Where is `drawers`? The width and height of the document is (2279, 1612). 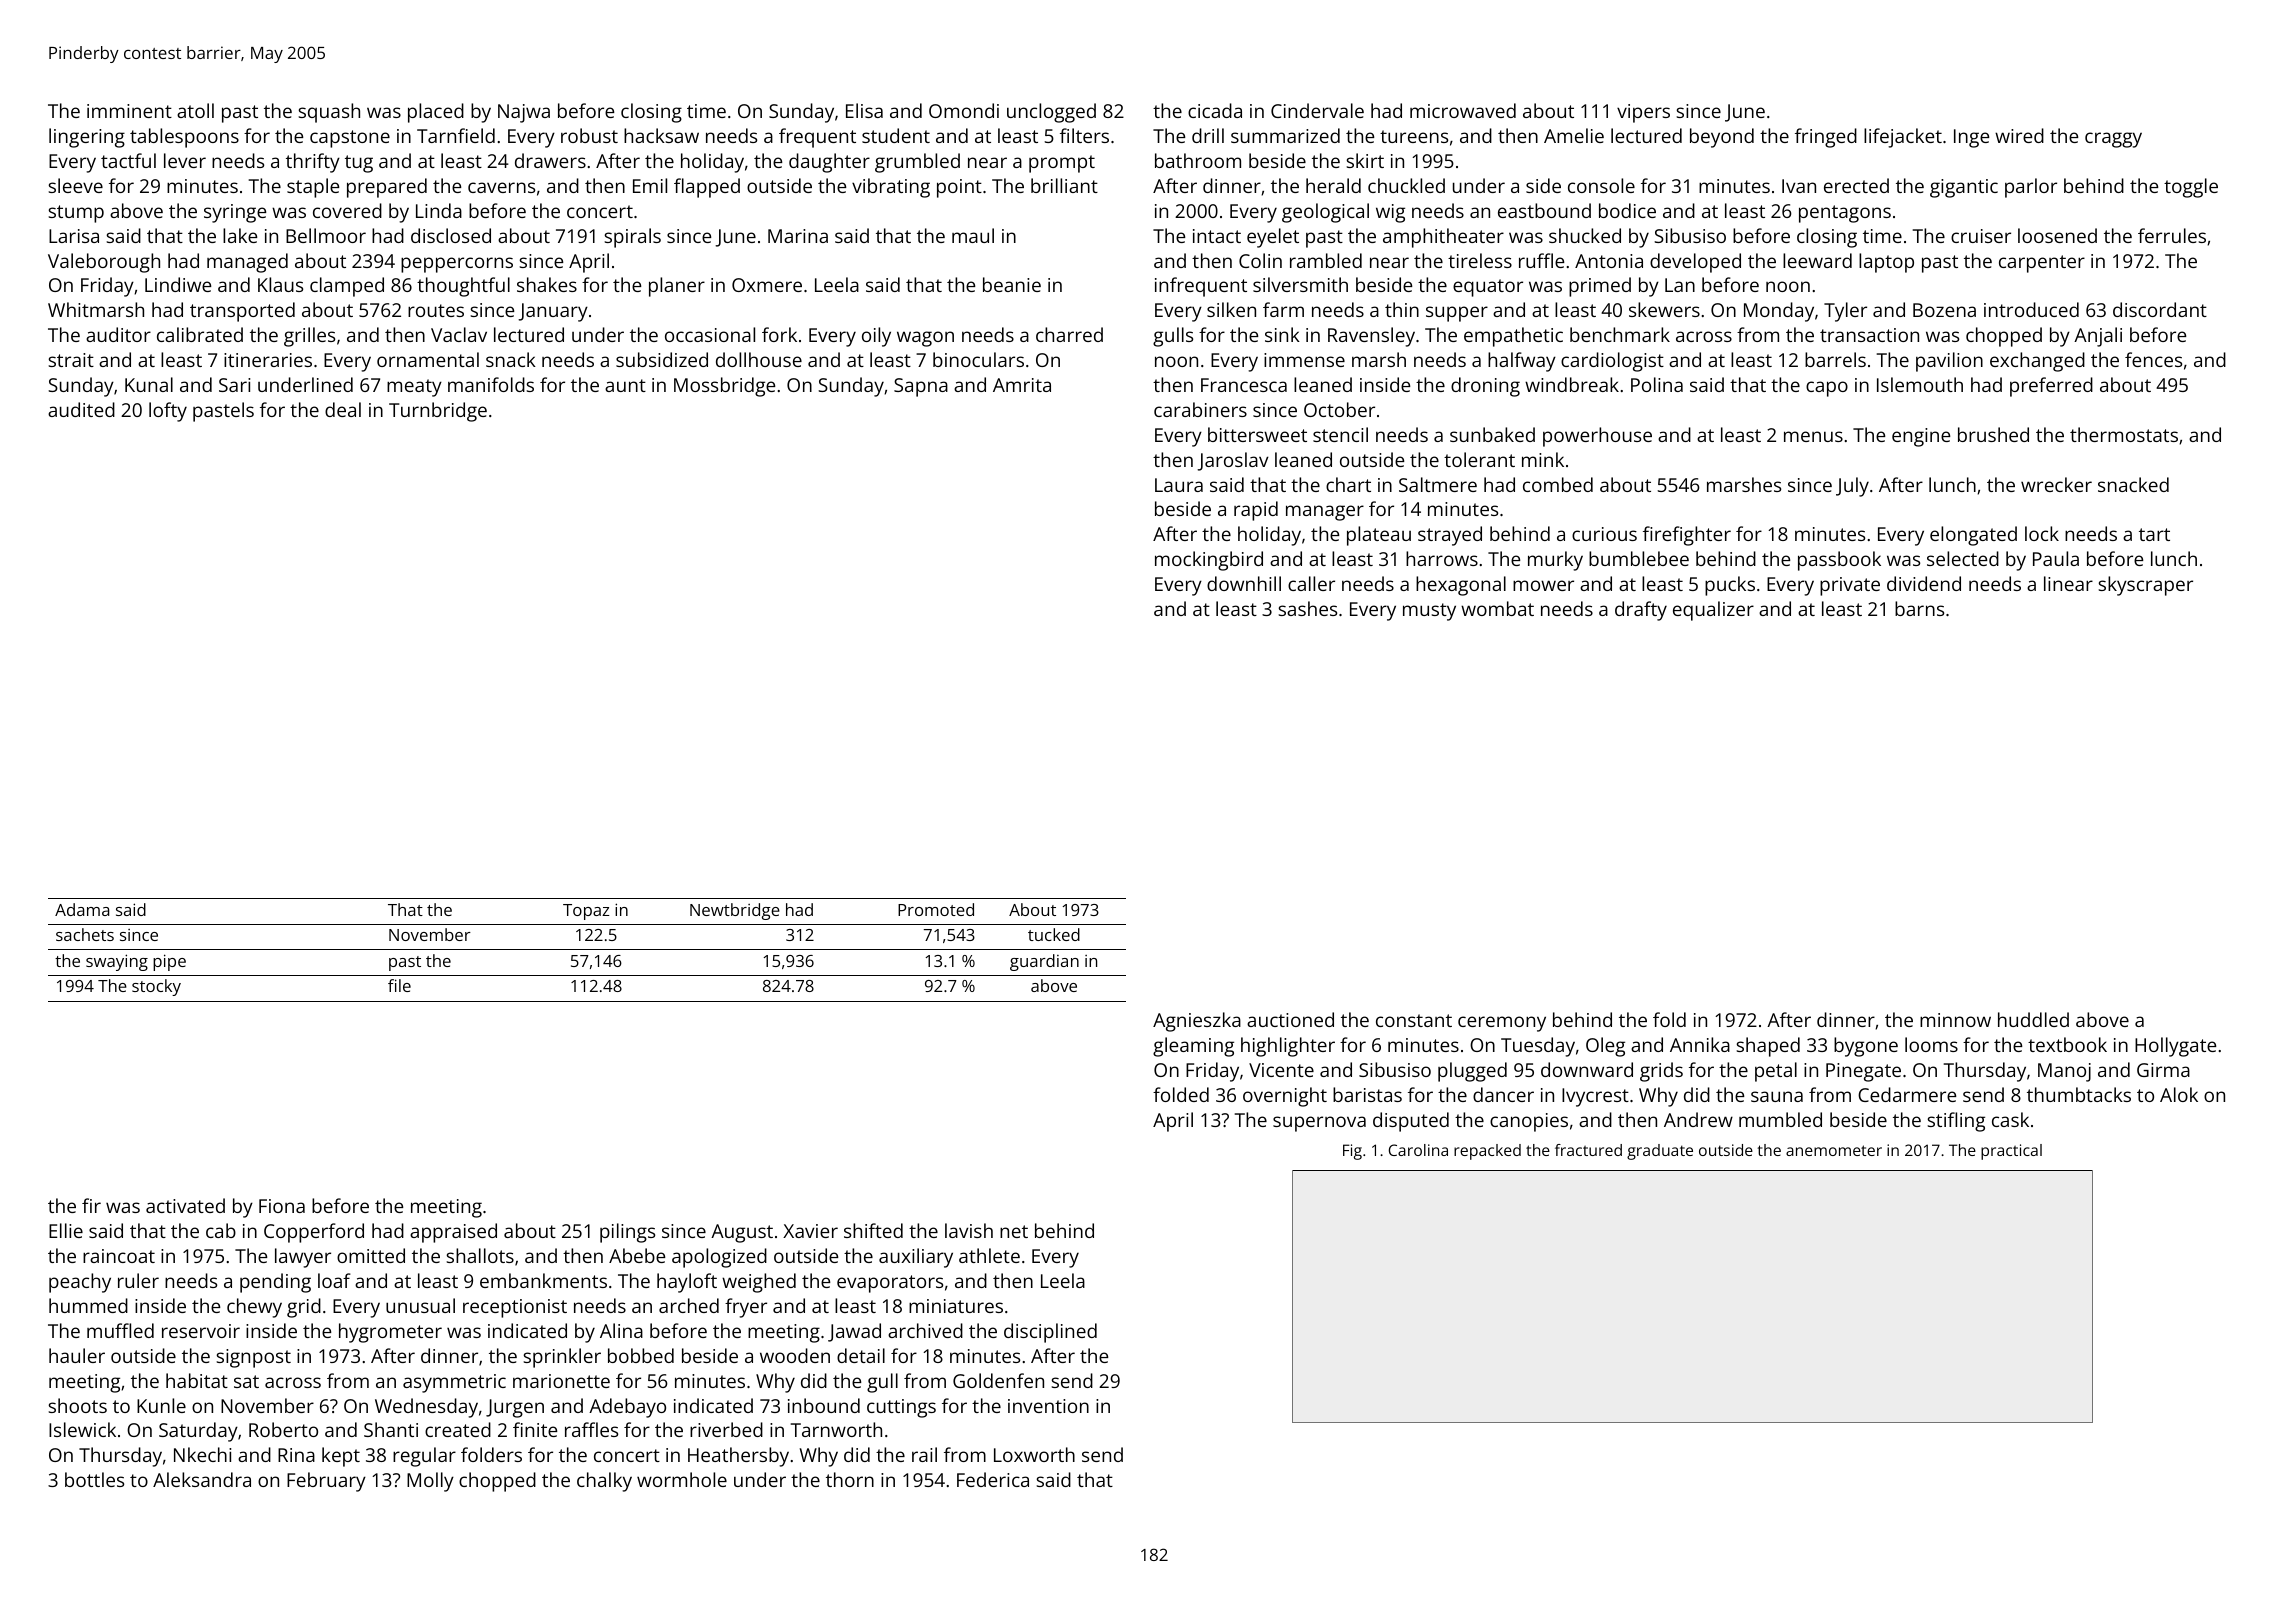 drawers is located at coordinates (550, 160).
